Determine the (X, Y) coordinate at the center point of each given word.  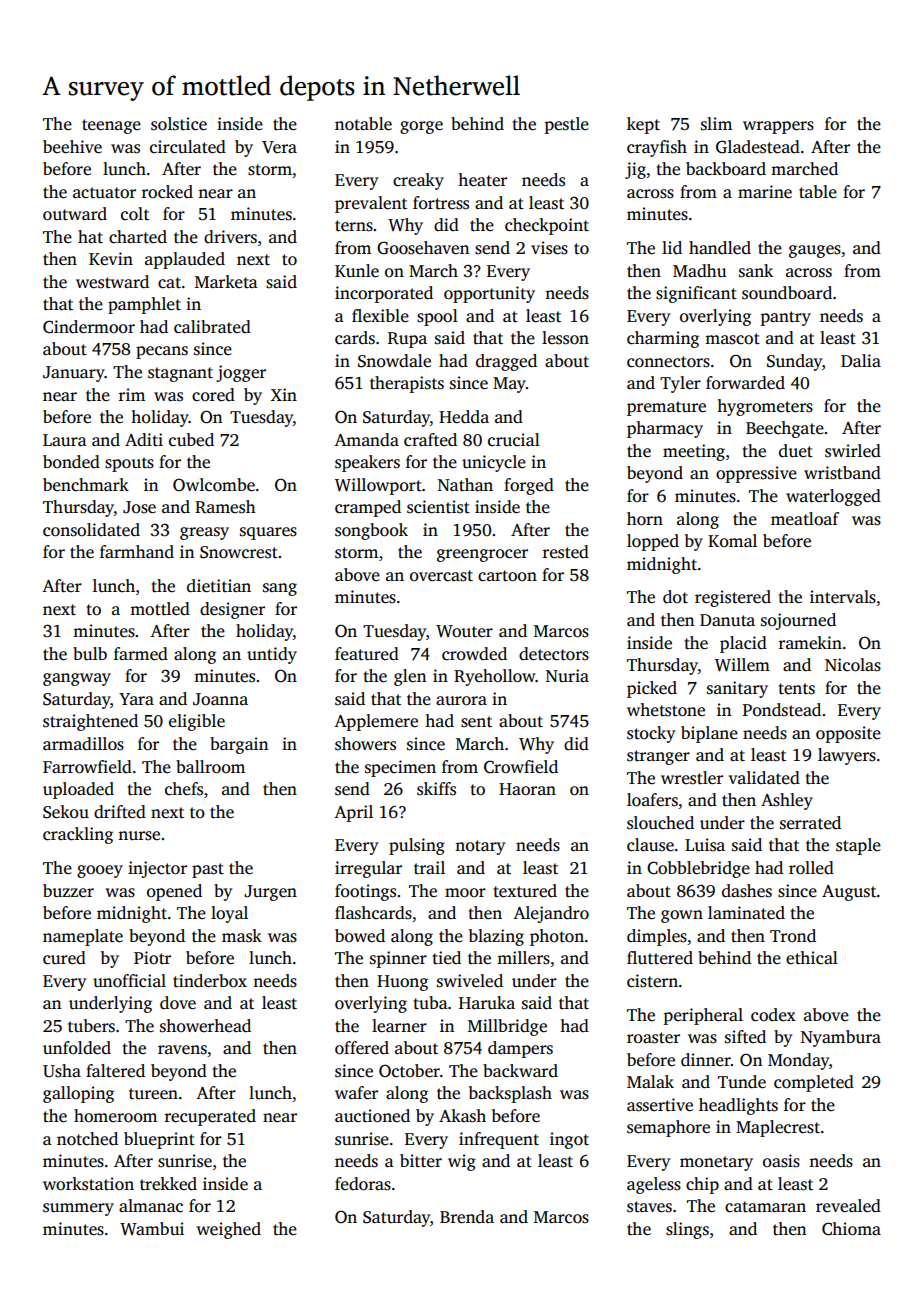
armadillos (83, 744)
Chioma (851, 1229)
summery (78, 1209)
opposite (848, 734)
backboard (726, 169)
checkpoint (547, 226)
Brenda (467, 1217)
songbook (371, 531)
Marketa (226, 282)
